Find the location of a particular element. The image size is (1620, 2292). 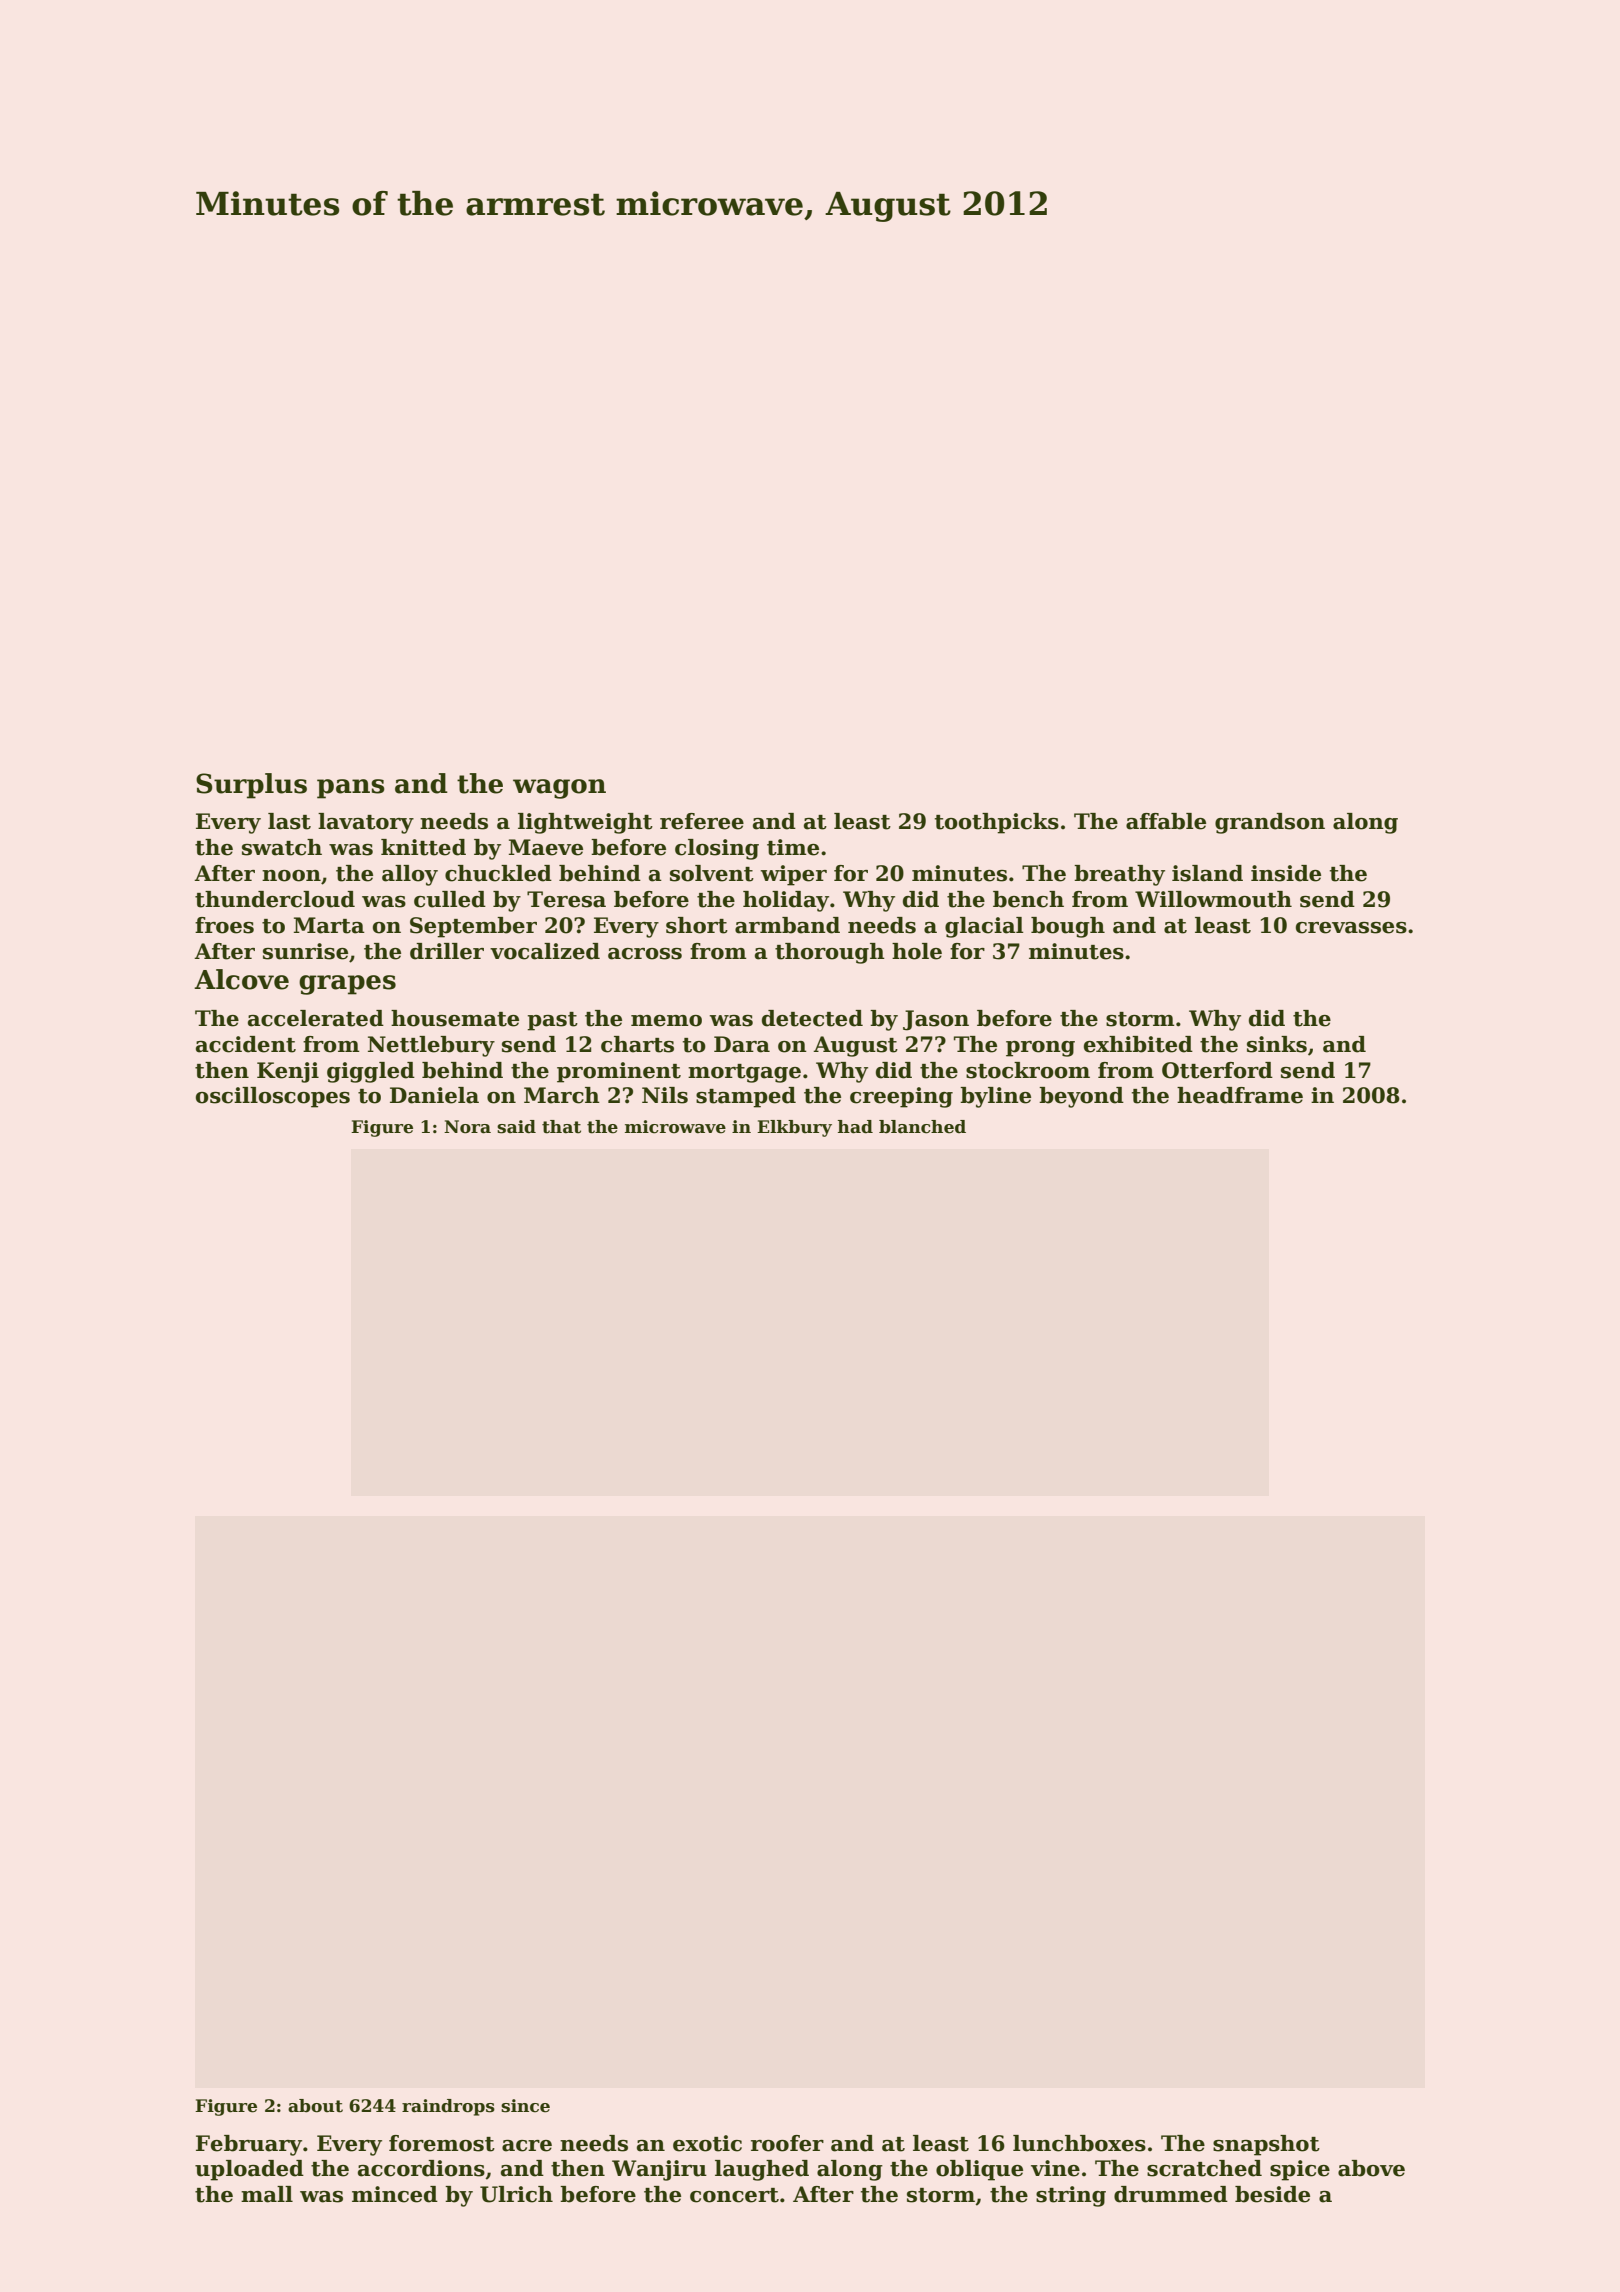

about is located at coordinates (315, 2106).
